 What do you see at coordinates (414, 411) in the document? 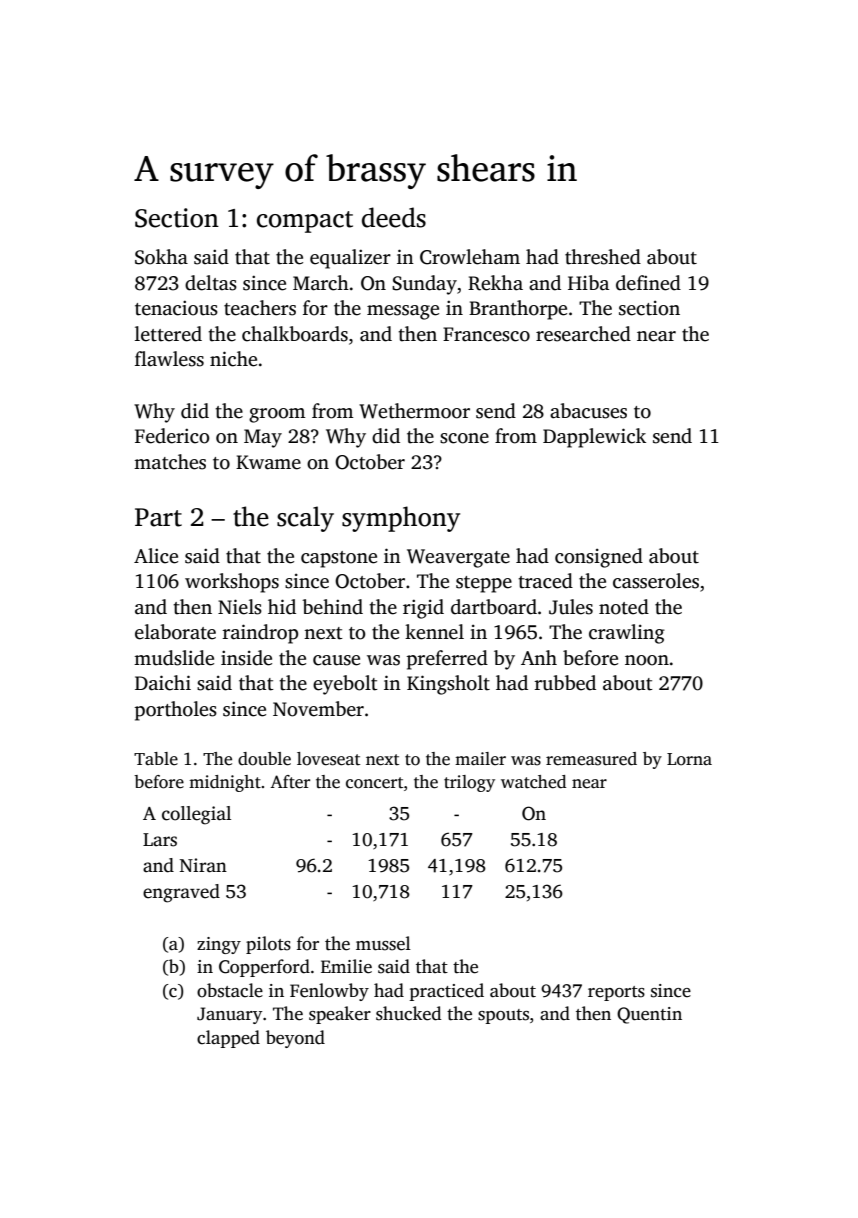
I see `Wethermoor` at bounding box center [414, 411].
